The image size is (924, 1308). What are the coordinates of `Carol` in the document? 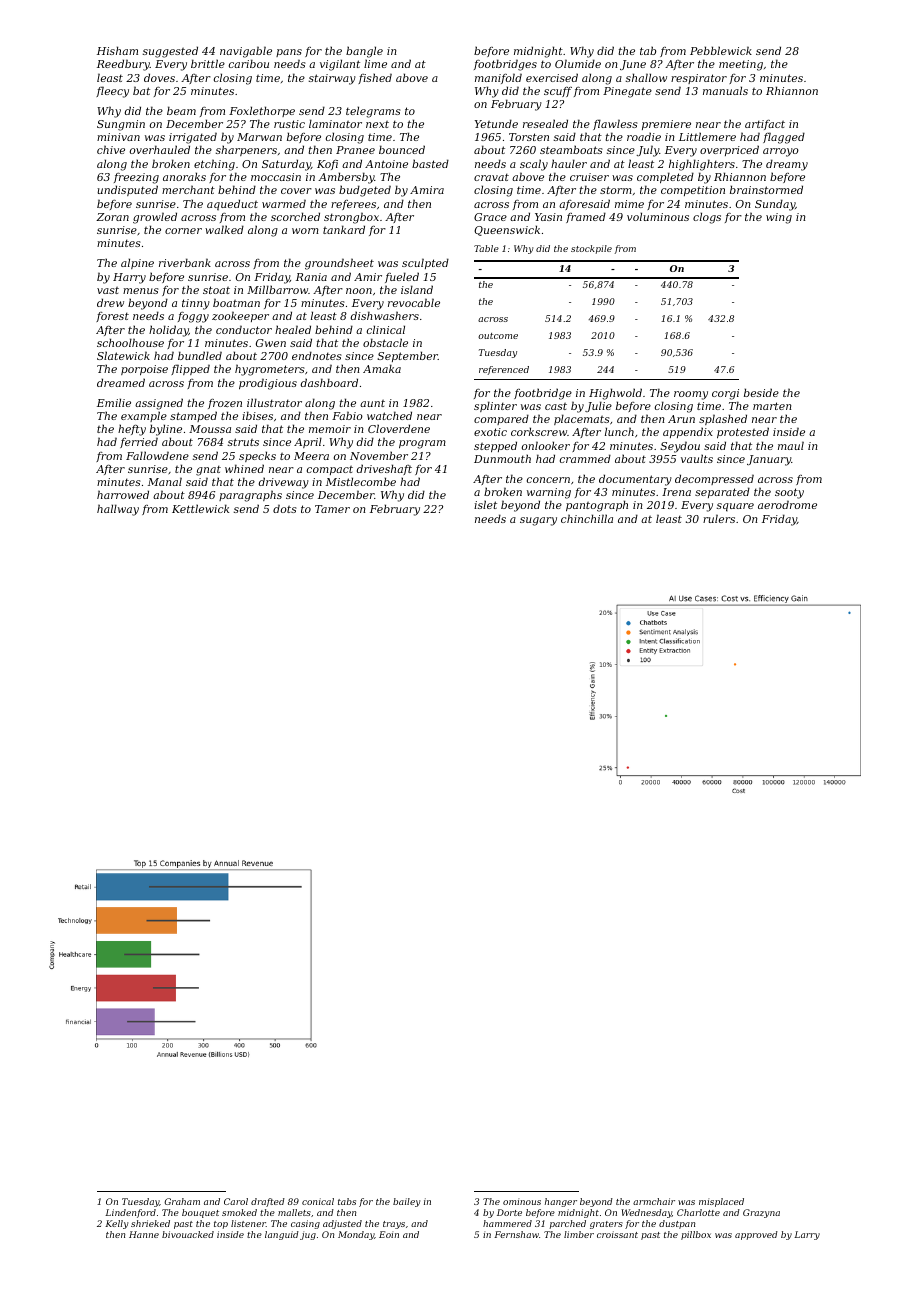 It's located at (236, 1201).
